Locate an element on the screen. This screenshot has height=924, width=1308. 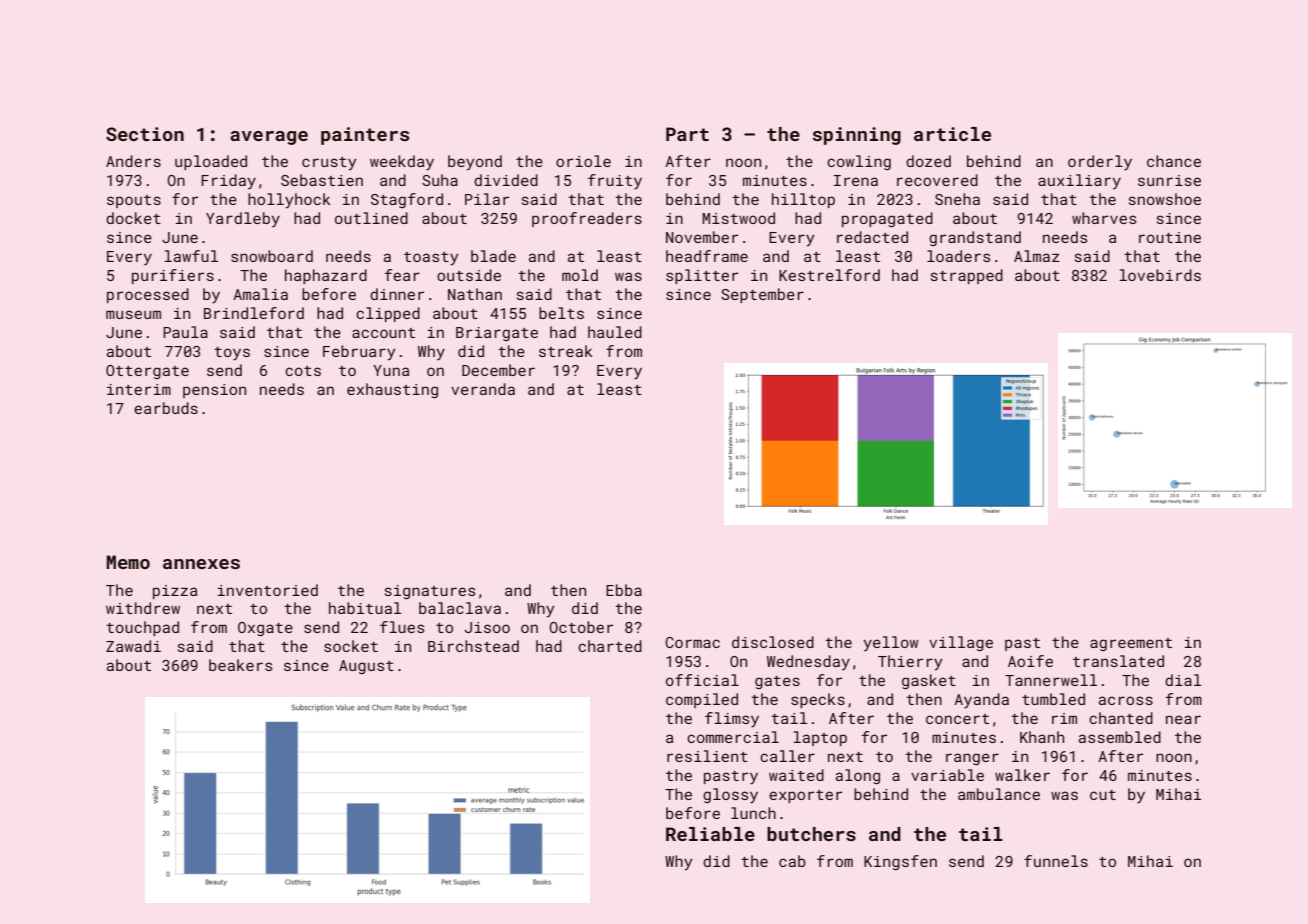
village is located at coordinates (961, 643).
